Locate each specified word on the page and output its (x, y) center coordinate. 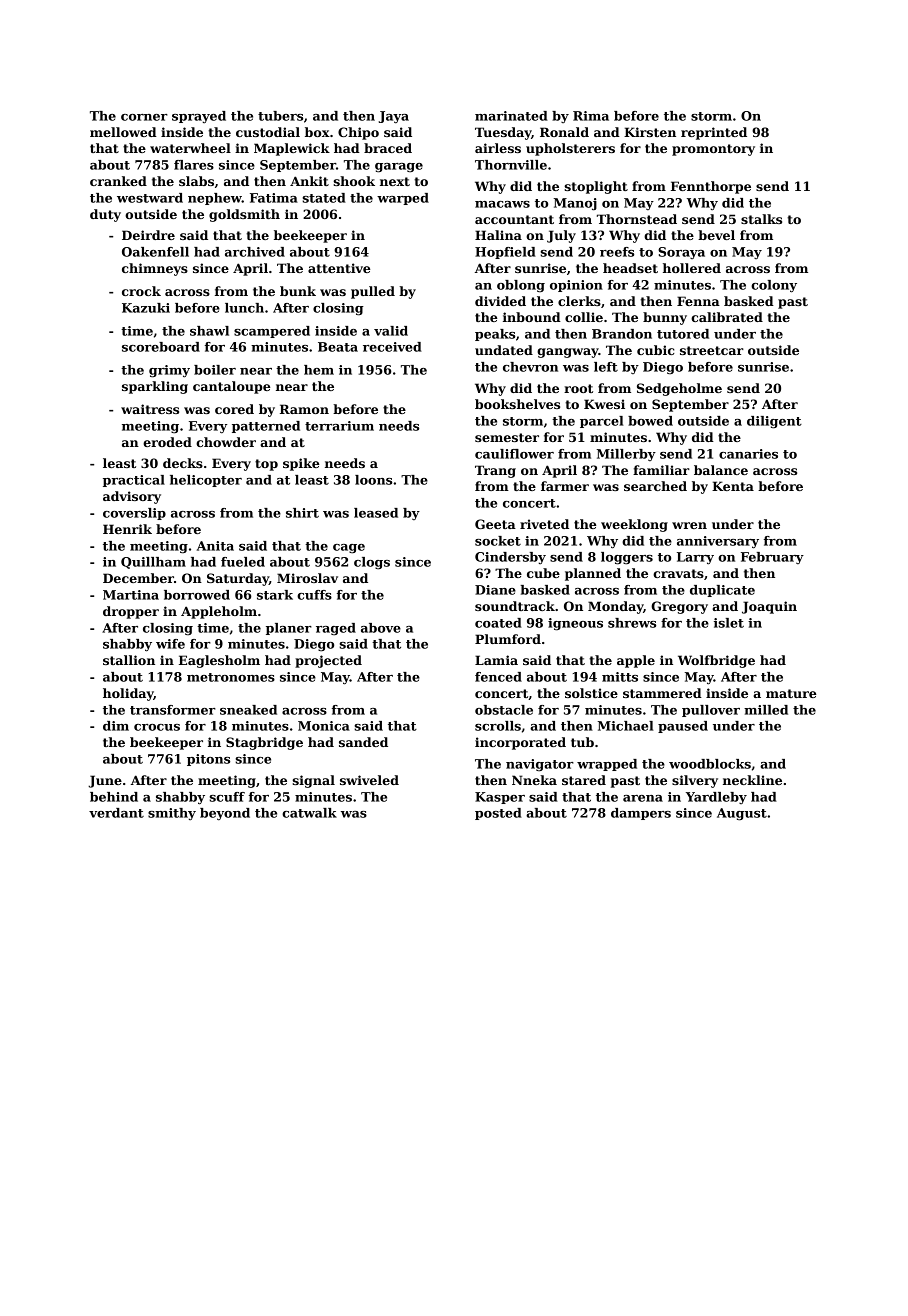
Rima (591, 116)
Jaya (393, 117)
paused (683, 727)
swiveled (369, 780)
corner (144, 117)
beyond (225, 814)
